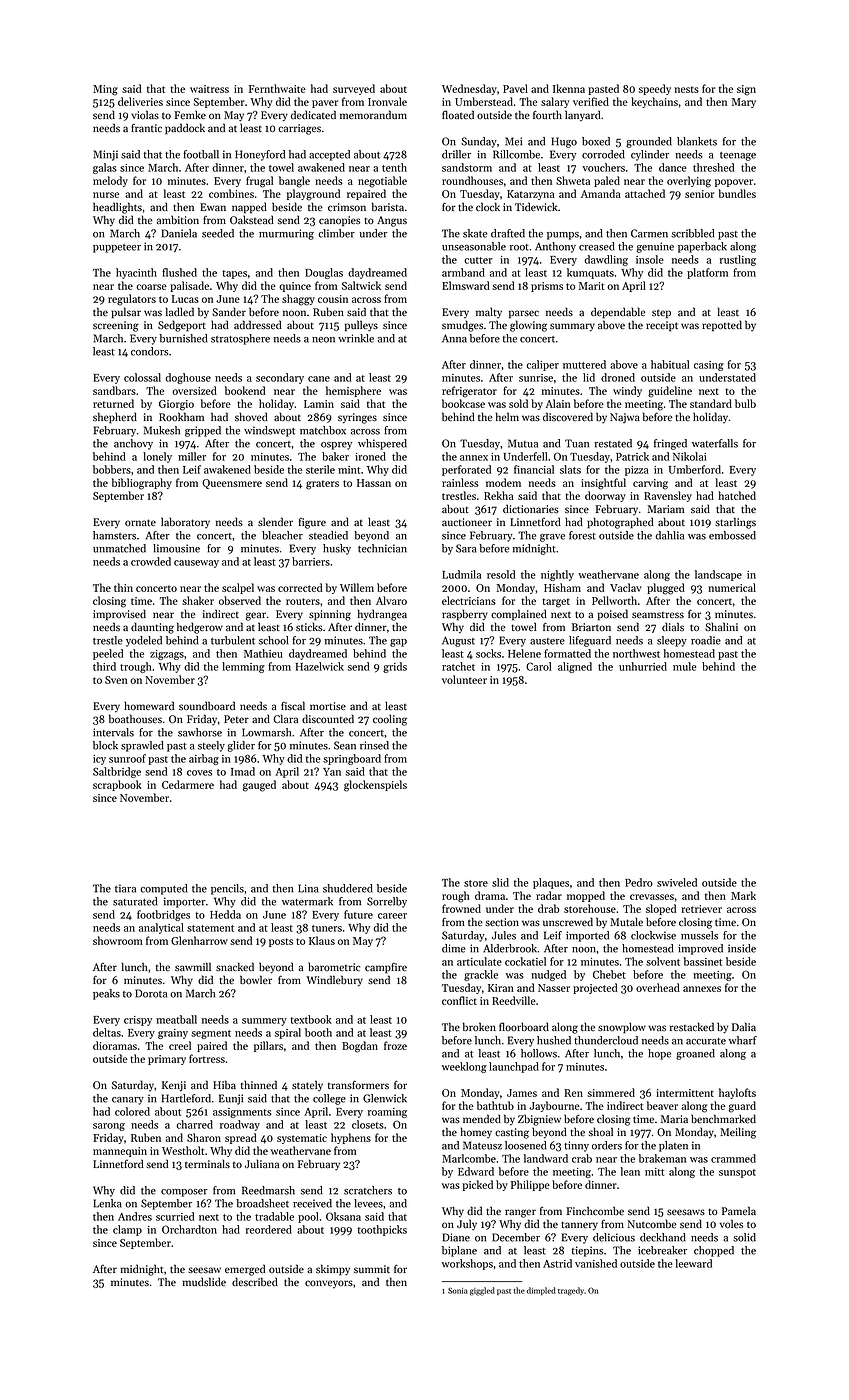 This document has width=849, height=1400. Describe the element at coordinates (231, 193) in the document. I see `combines` at that location.
